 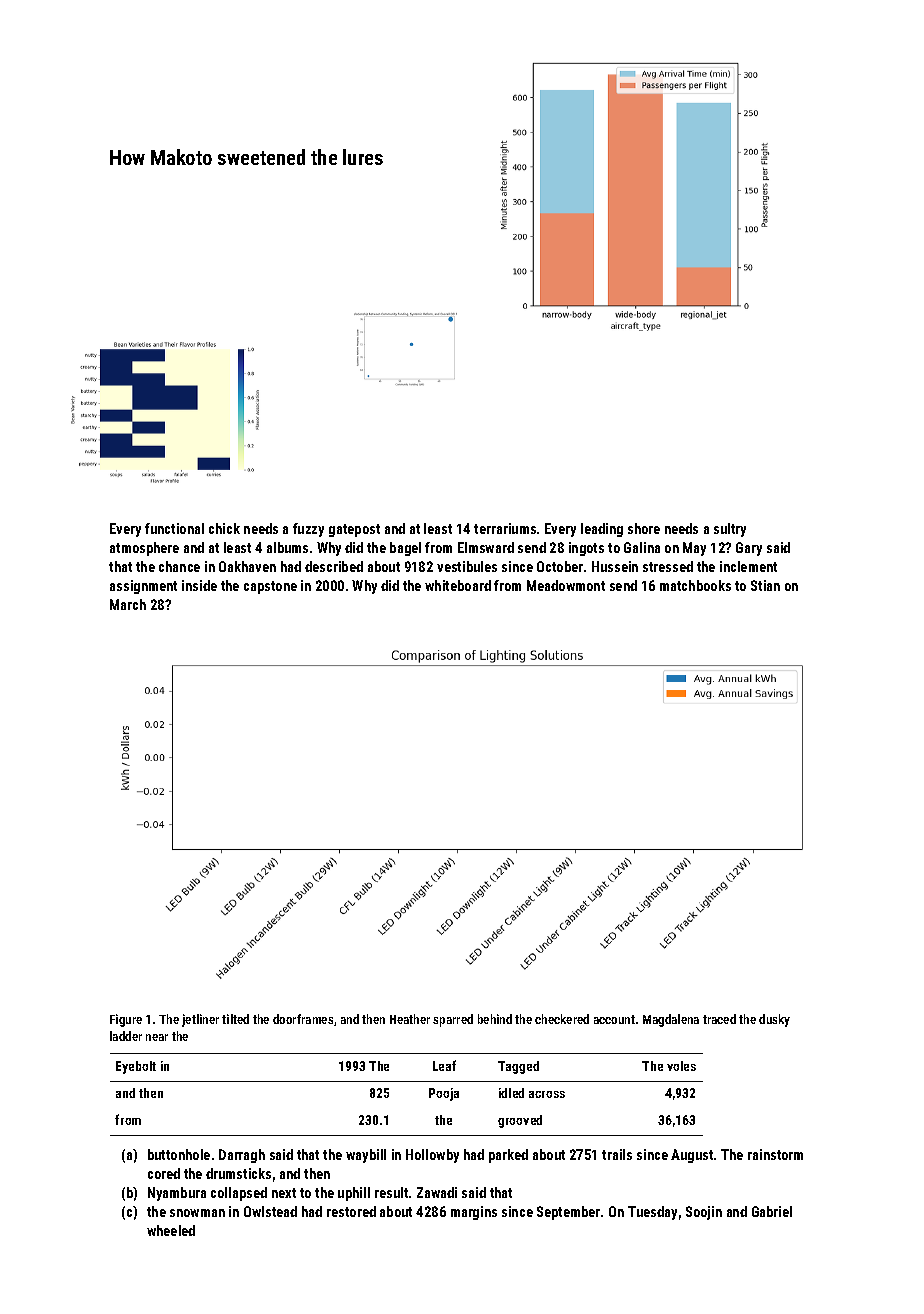 I want to click on stressed, so click(x=668, y=566).
